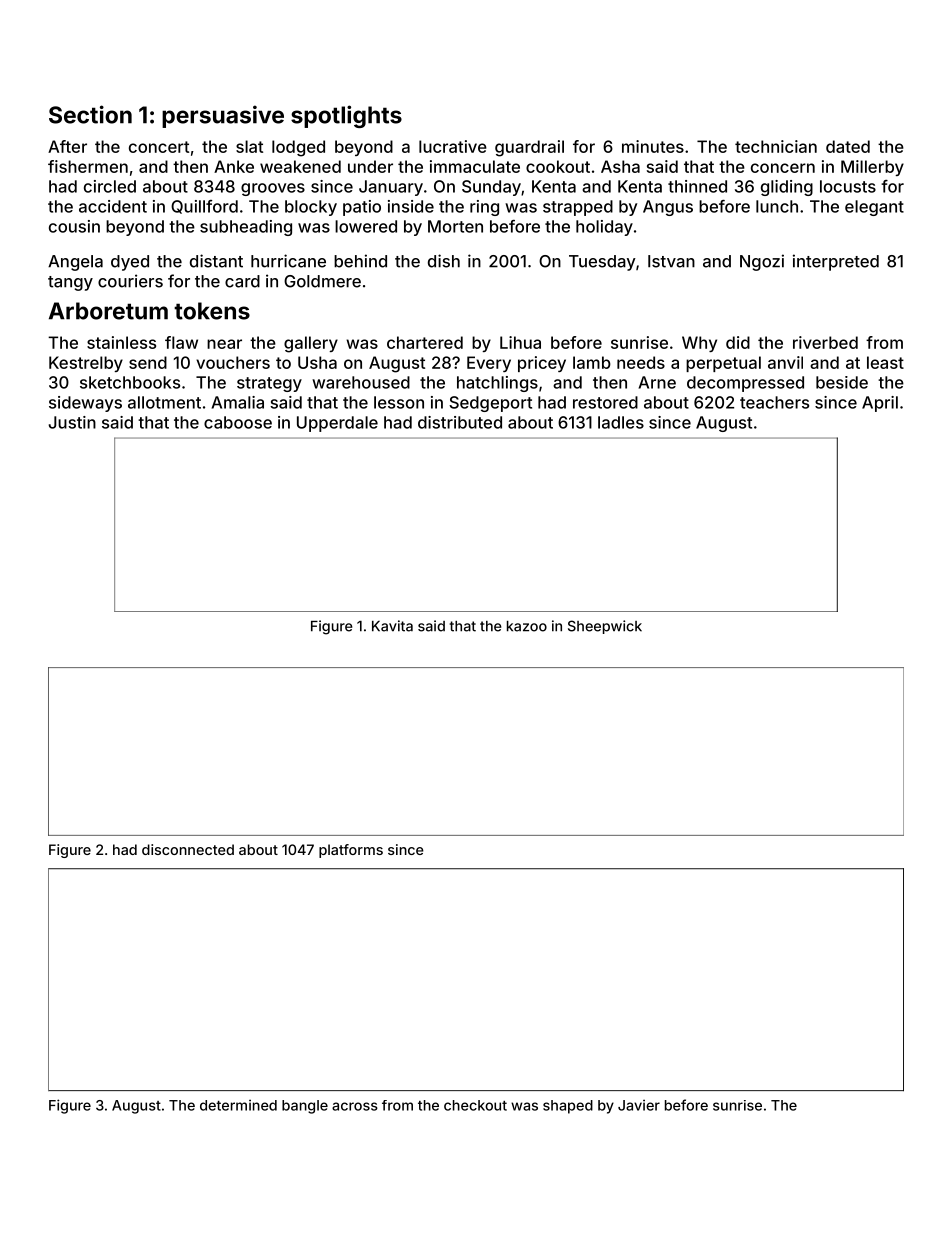  What do you see at coordinates (238, 1105) in the page?
I see `determined` at bounding box center [238, 1105].
